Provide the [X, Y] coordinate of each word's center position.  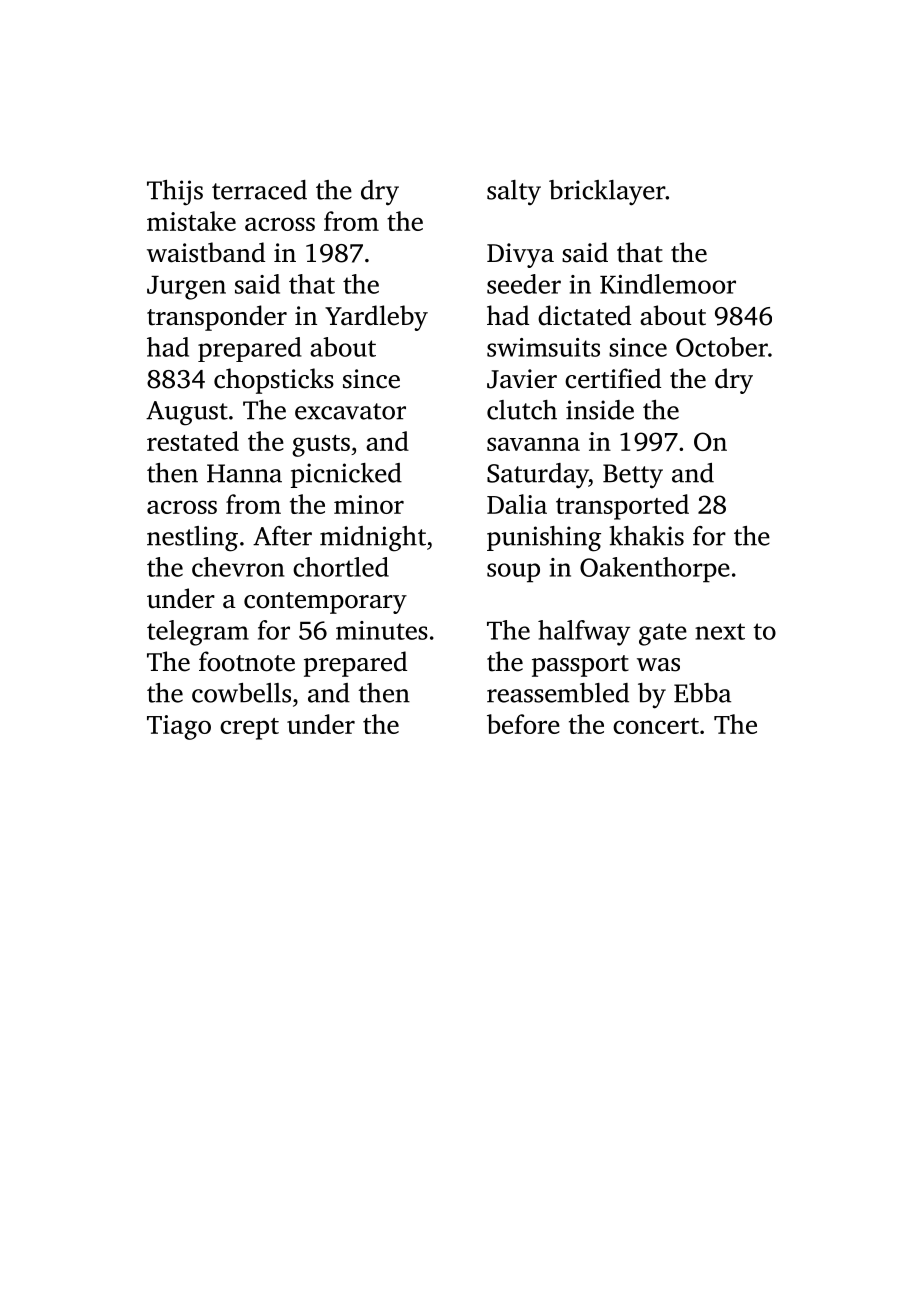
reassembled [558, 693]
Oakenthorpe [655, 570]
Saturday [538, 475]
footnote [247, 661]
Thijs [175, 193]
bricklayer [607, 193]
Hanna [244, 473]
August [187, 413]
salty [514, 192]
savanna [533, 444]
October [722, 347]
